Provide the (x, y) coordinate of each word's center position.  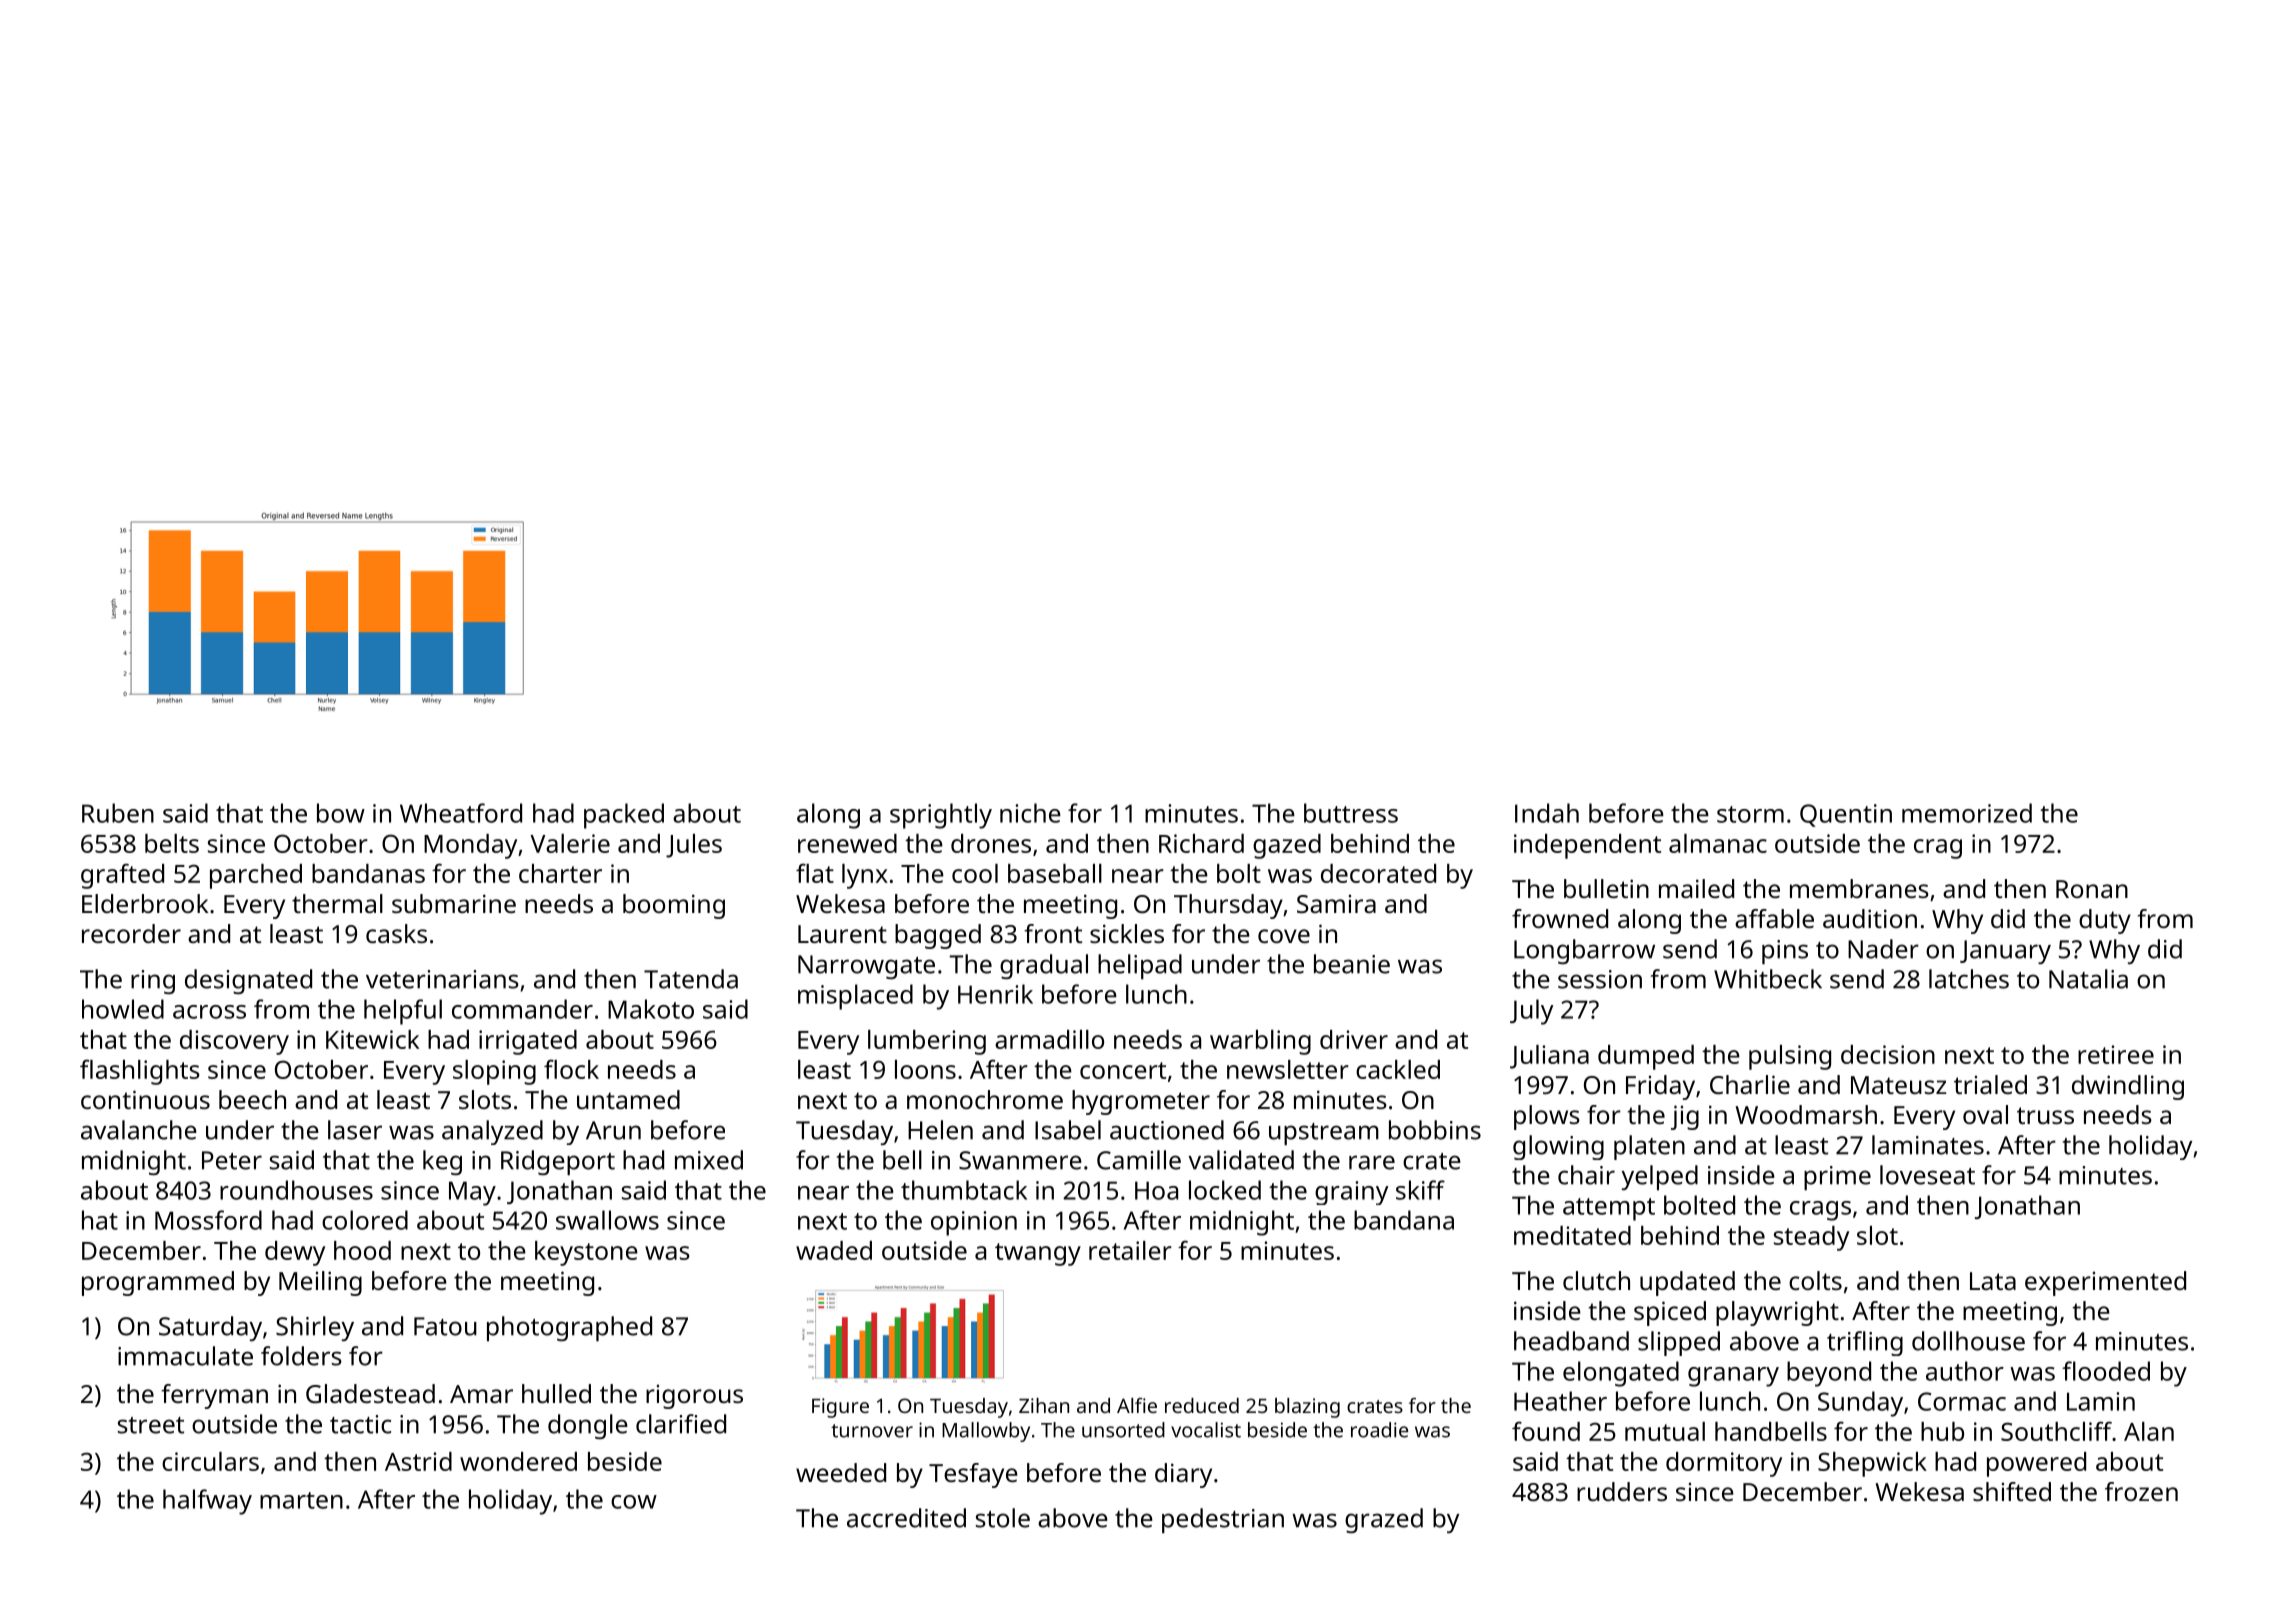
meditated (1572, 1235)
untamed (628, 1099)
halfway (207, 1502)
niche (1030, 813)
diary (1183, 1475)
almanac (1718, 843)
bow (341, 813)
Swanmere (1020, 1160)
